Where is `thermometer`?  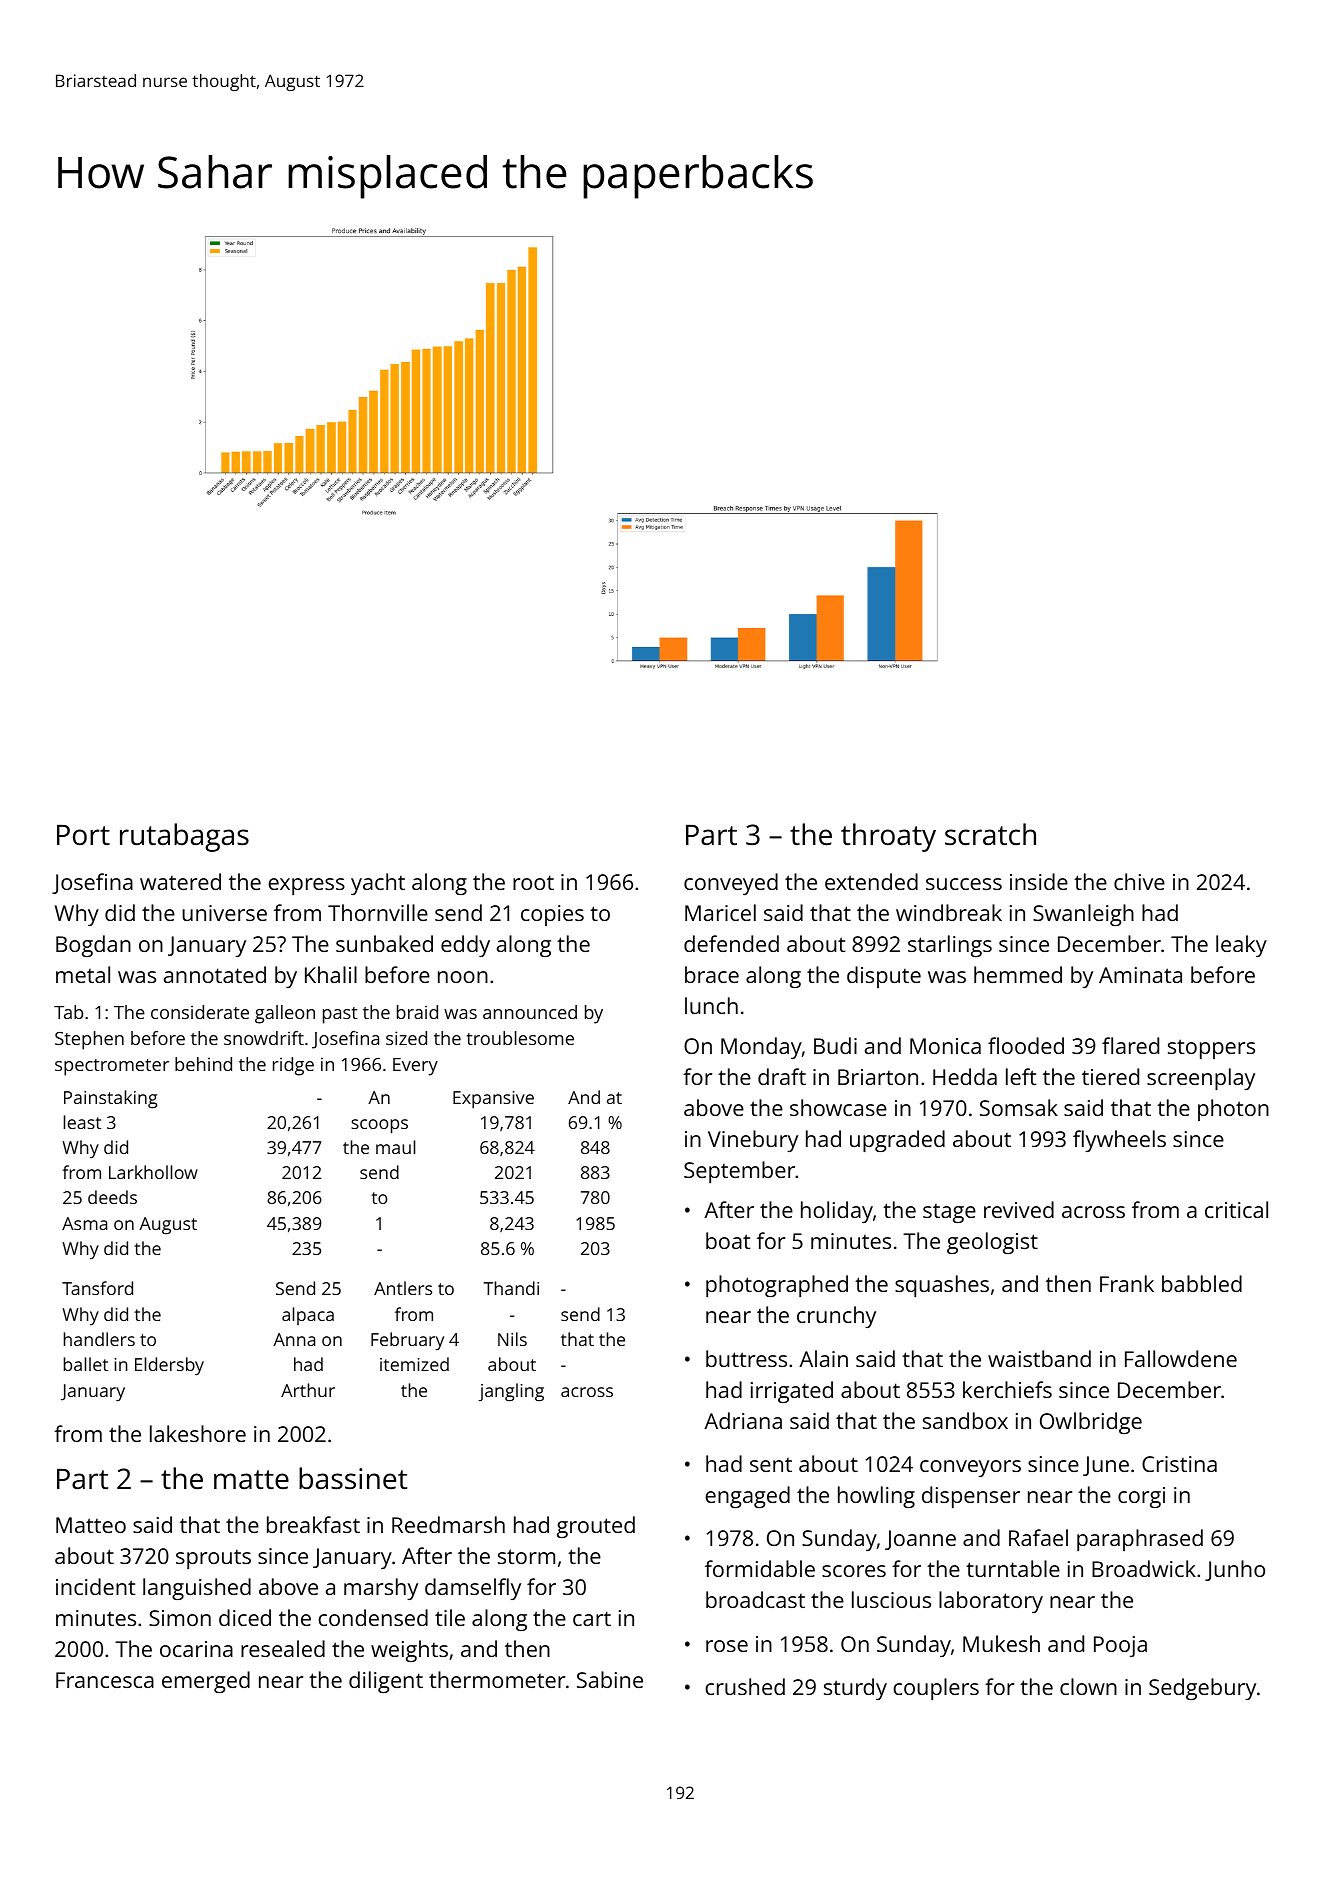 thermometer is located at coordinates (497, 1679).
